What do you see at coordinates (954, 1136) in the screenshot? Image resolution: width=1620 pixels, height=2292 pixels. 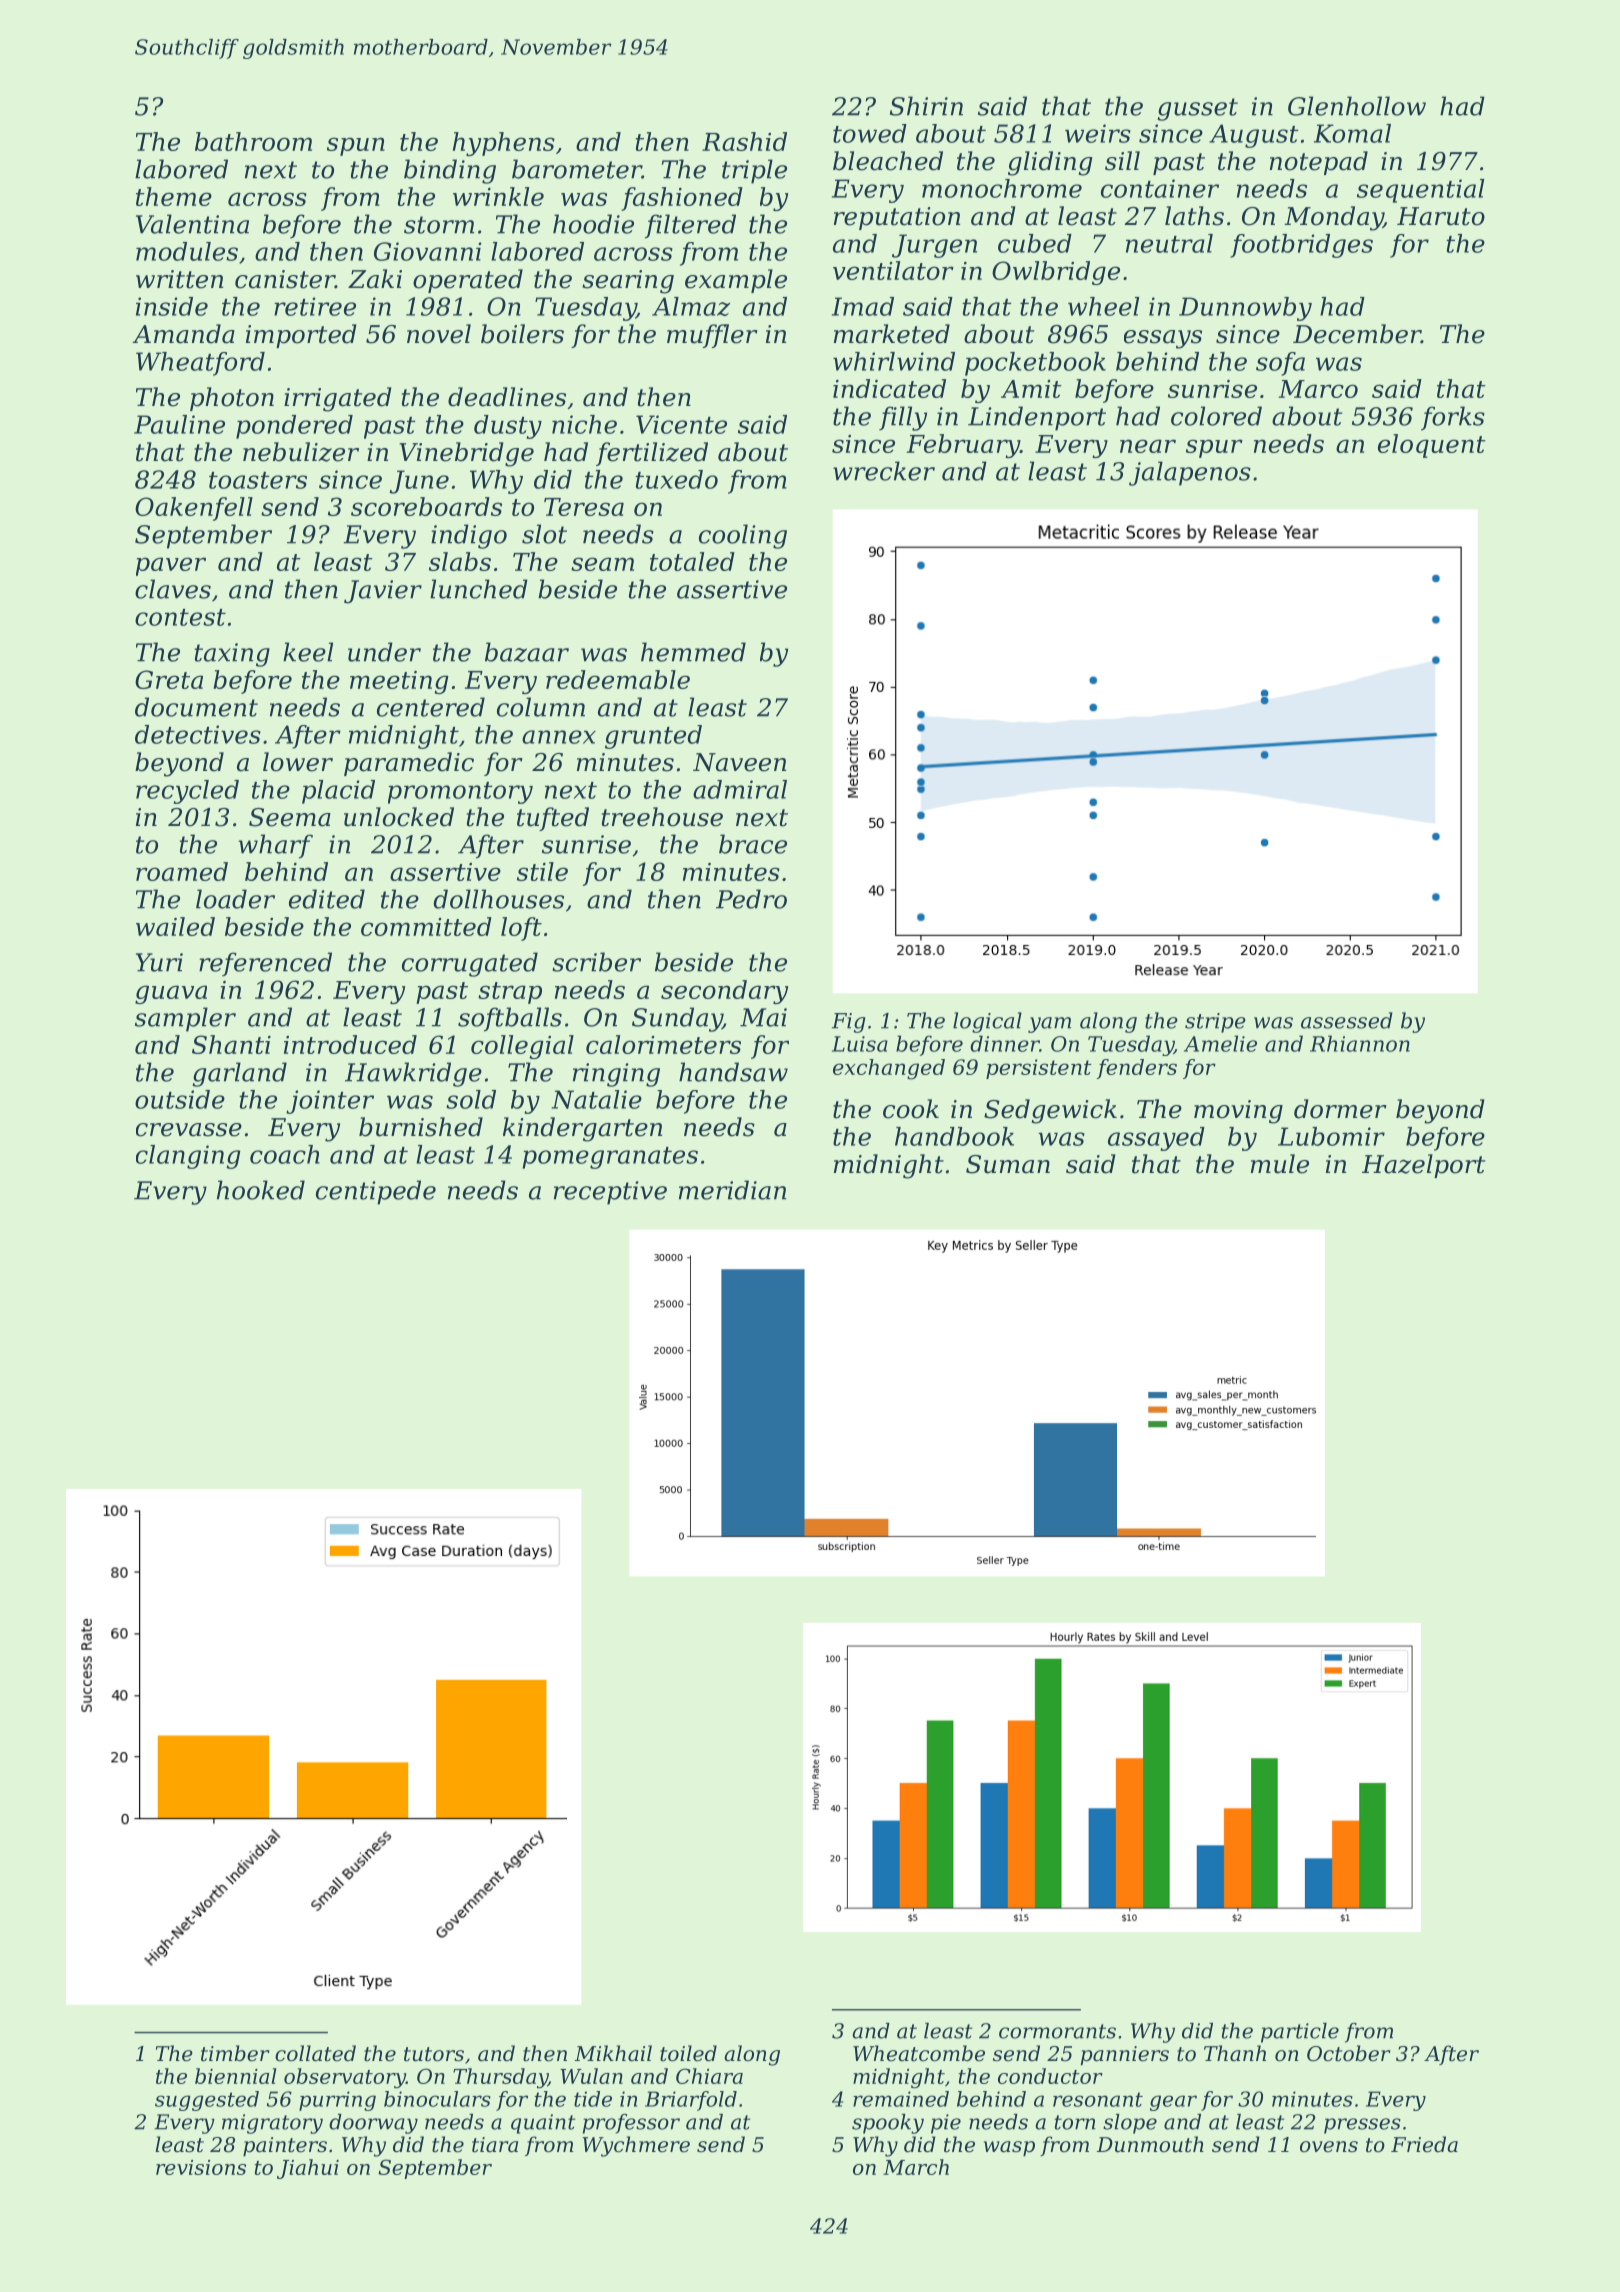 I see `handbook` at bounding box center [954, 1136].
